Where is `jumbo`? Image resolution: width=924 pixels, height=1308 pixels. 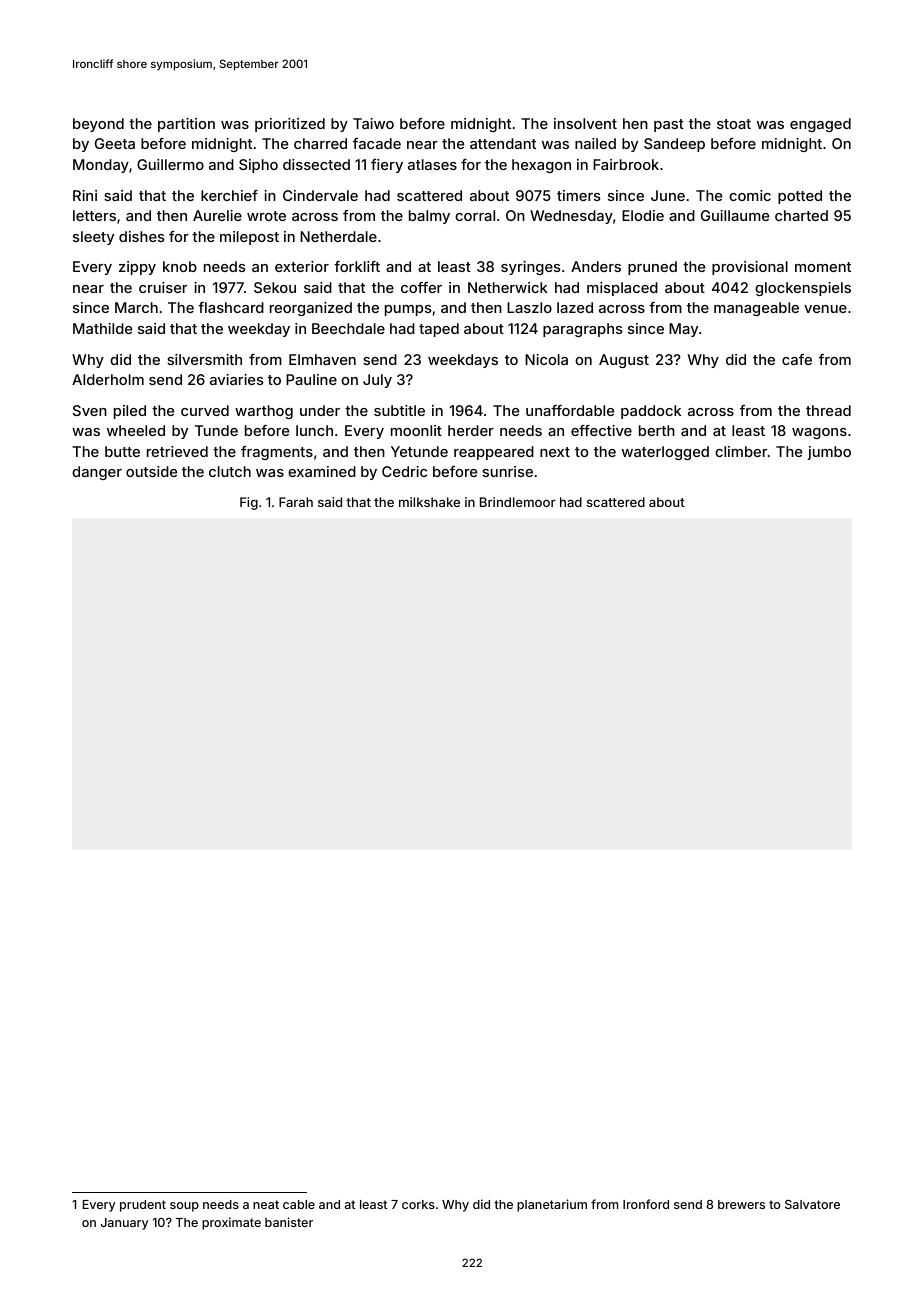
jumbo is located at coordinates (829, 453).
